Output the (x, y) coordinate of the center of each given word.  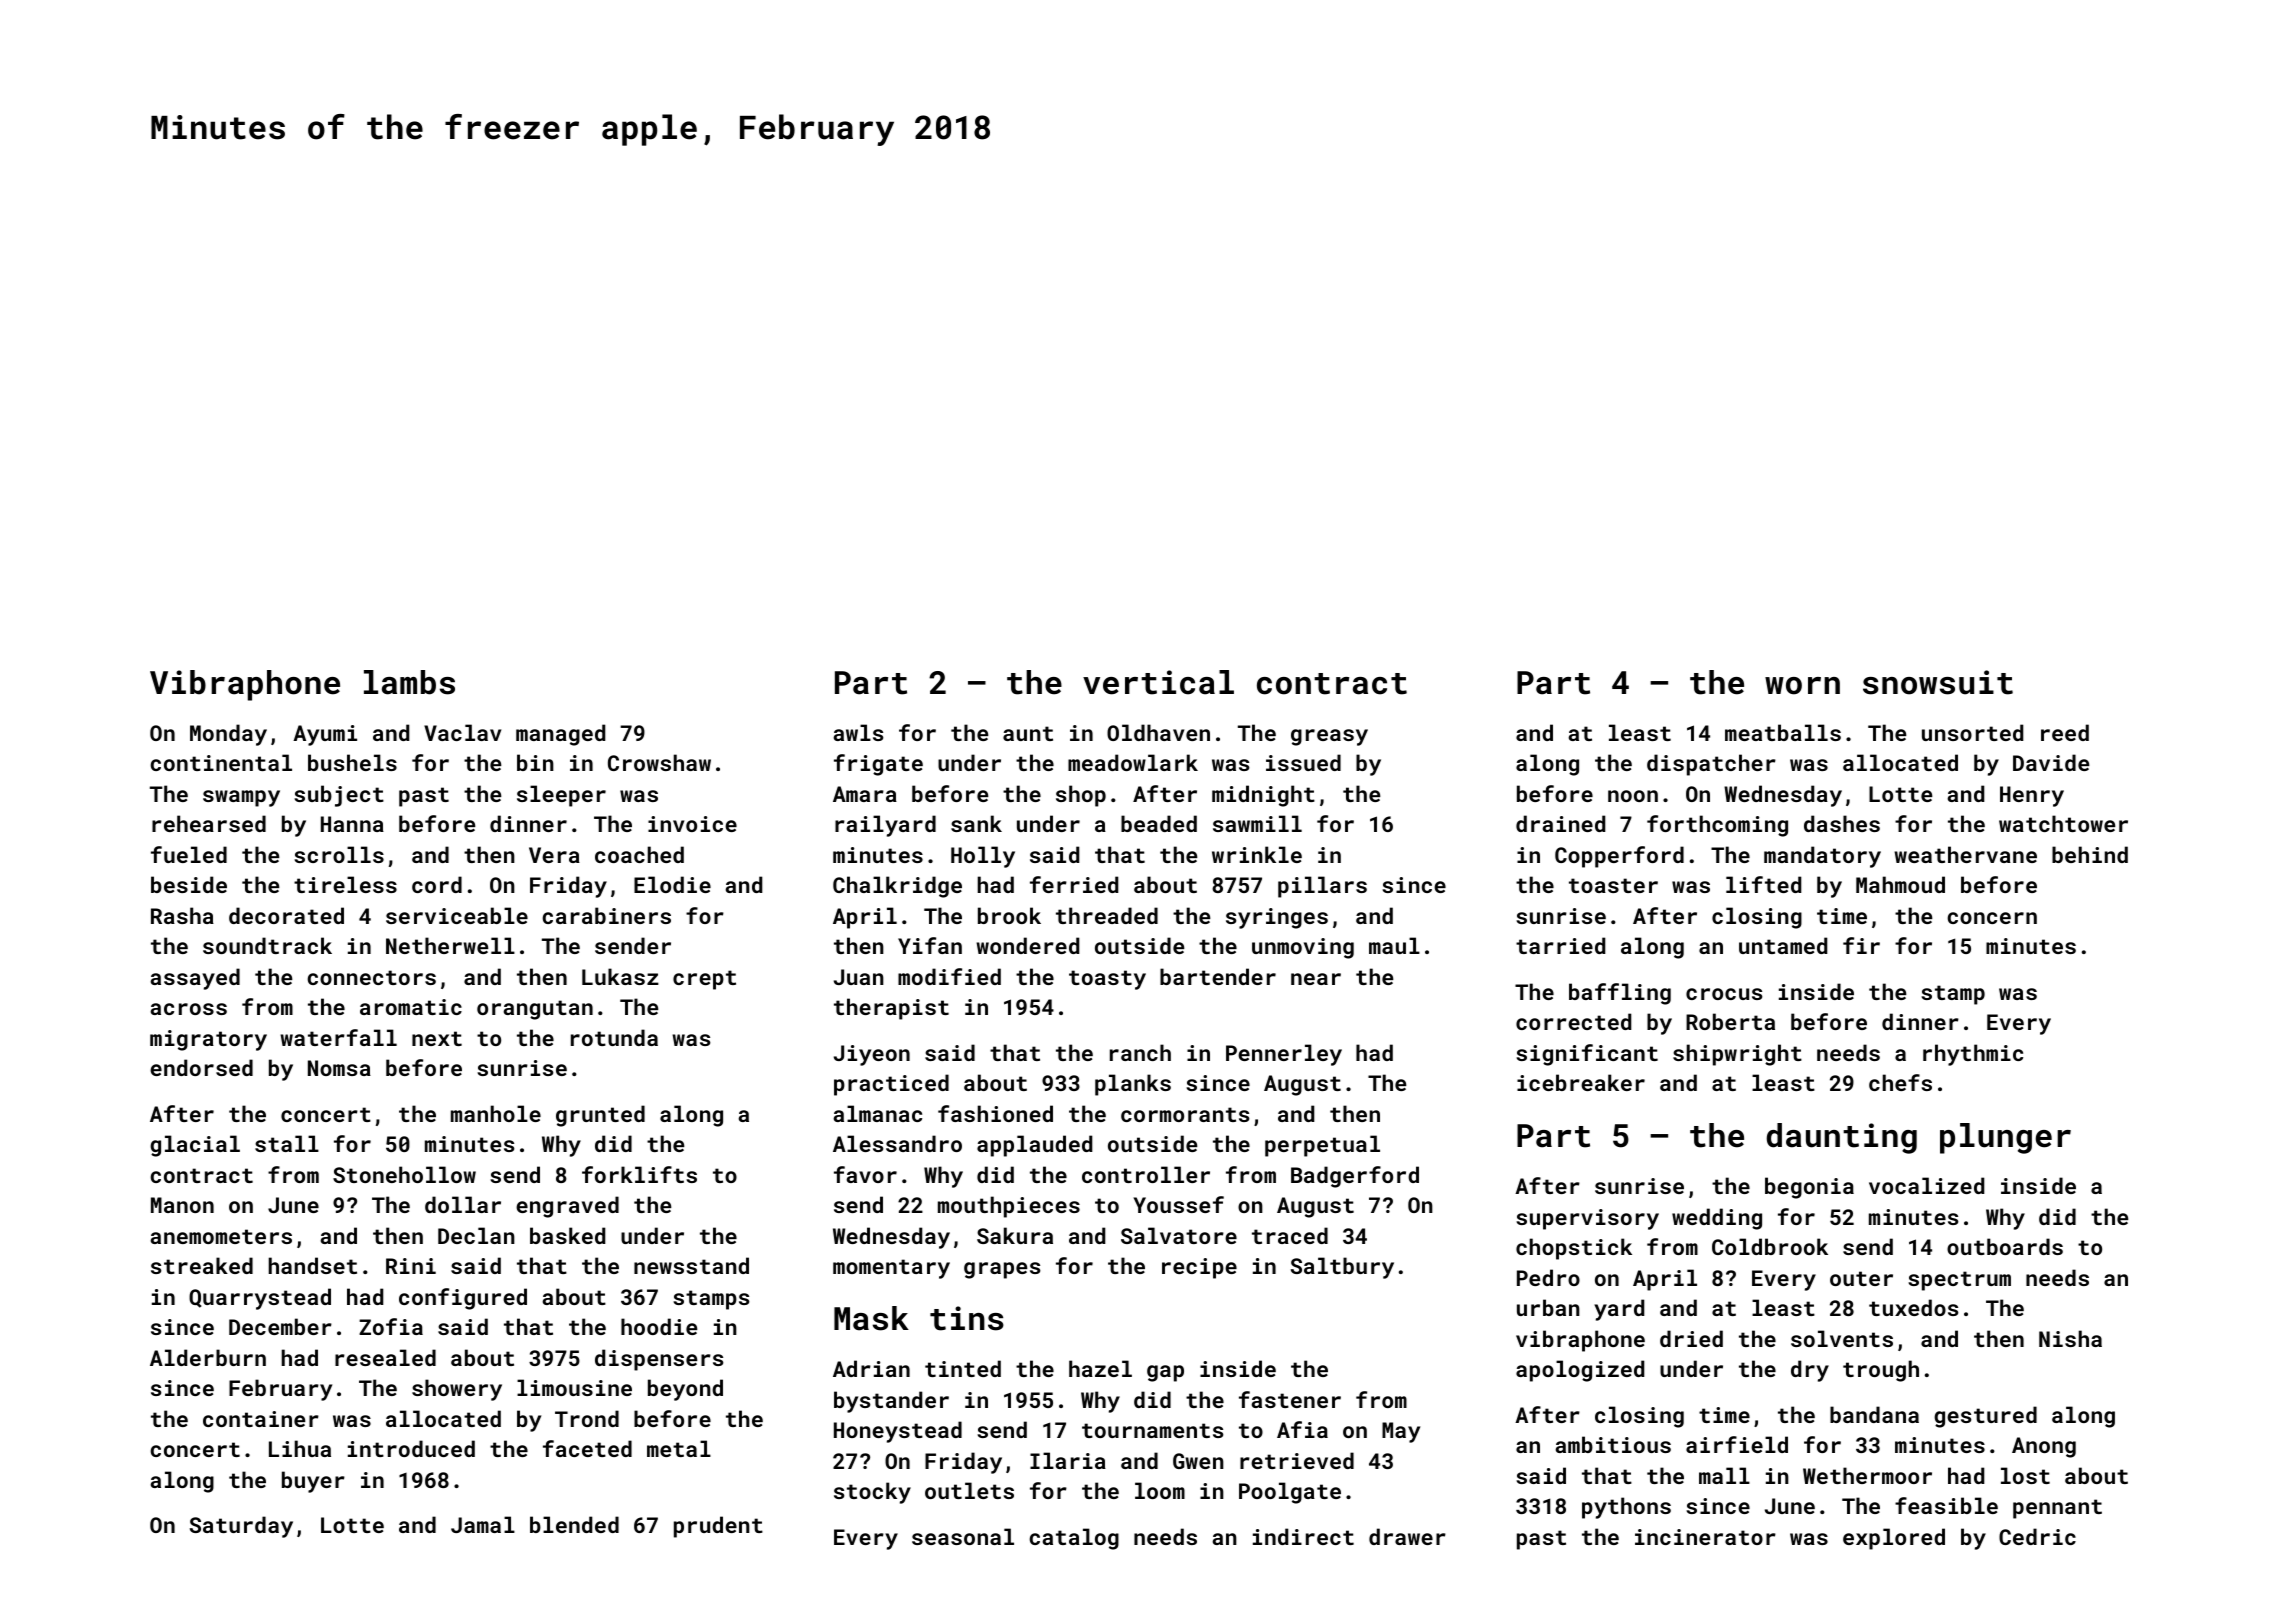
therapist (891, 1009)
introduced (411, 1448)
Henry (2032, 796)
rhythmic (1973, 1055)
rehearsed (209, 823)
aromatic (411, 1007)
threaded (1107, 915)
